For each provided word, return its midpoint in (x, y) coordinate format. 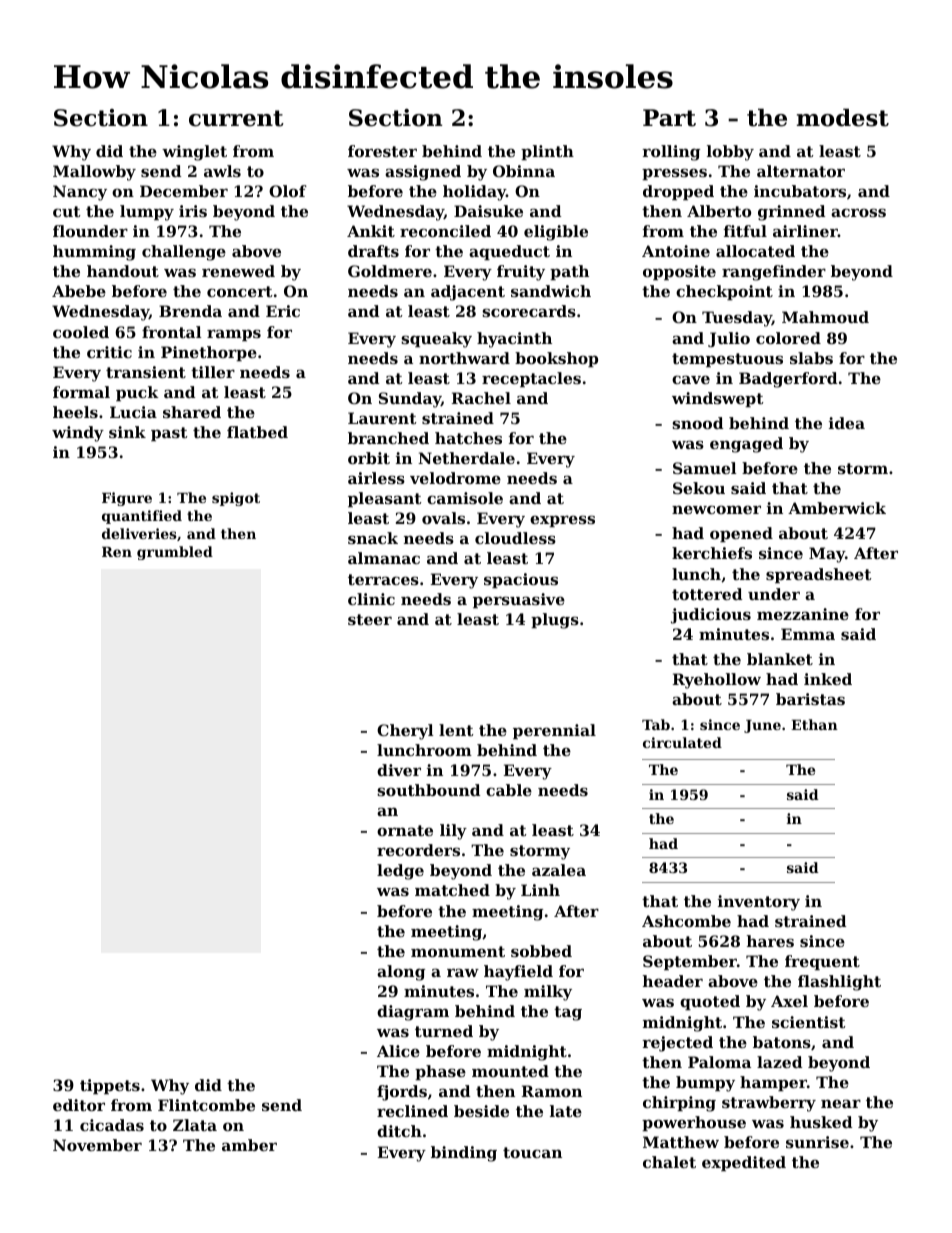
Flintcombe (206, 1105)
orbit (369, 458)
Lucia (133, 412)
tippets (110, 1086)
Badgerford (788, 380)
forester (382, 151)
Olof (288, 191)
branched (388, 438)
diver (399, 770)
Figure (127, 499)
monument (458, 951)
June (762, 726)
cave (691, 379)
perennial (554, 731)
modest (843, 117)
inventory (759, 903)
